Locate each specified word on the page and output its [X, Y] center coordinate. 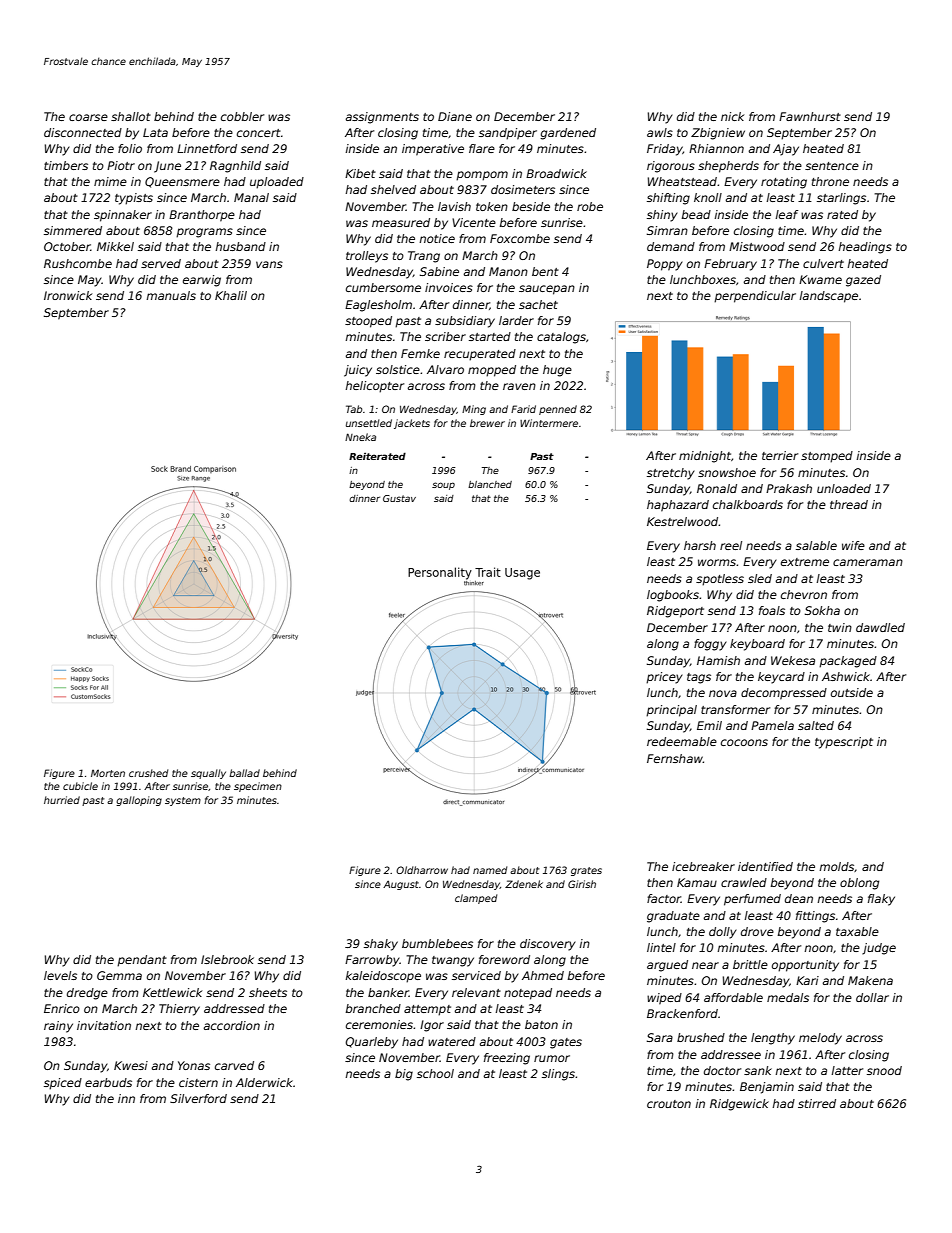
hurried [62, 800]
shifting [668, 199]
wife [853, 545]
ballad [244, 773]
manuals [171, 295]
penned [558, 410]
